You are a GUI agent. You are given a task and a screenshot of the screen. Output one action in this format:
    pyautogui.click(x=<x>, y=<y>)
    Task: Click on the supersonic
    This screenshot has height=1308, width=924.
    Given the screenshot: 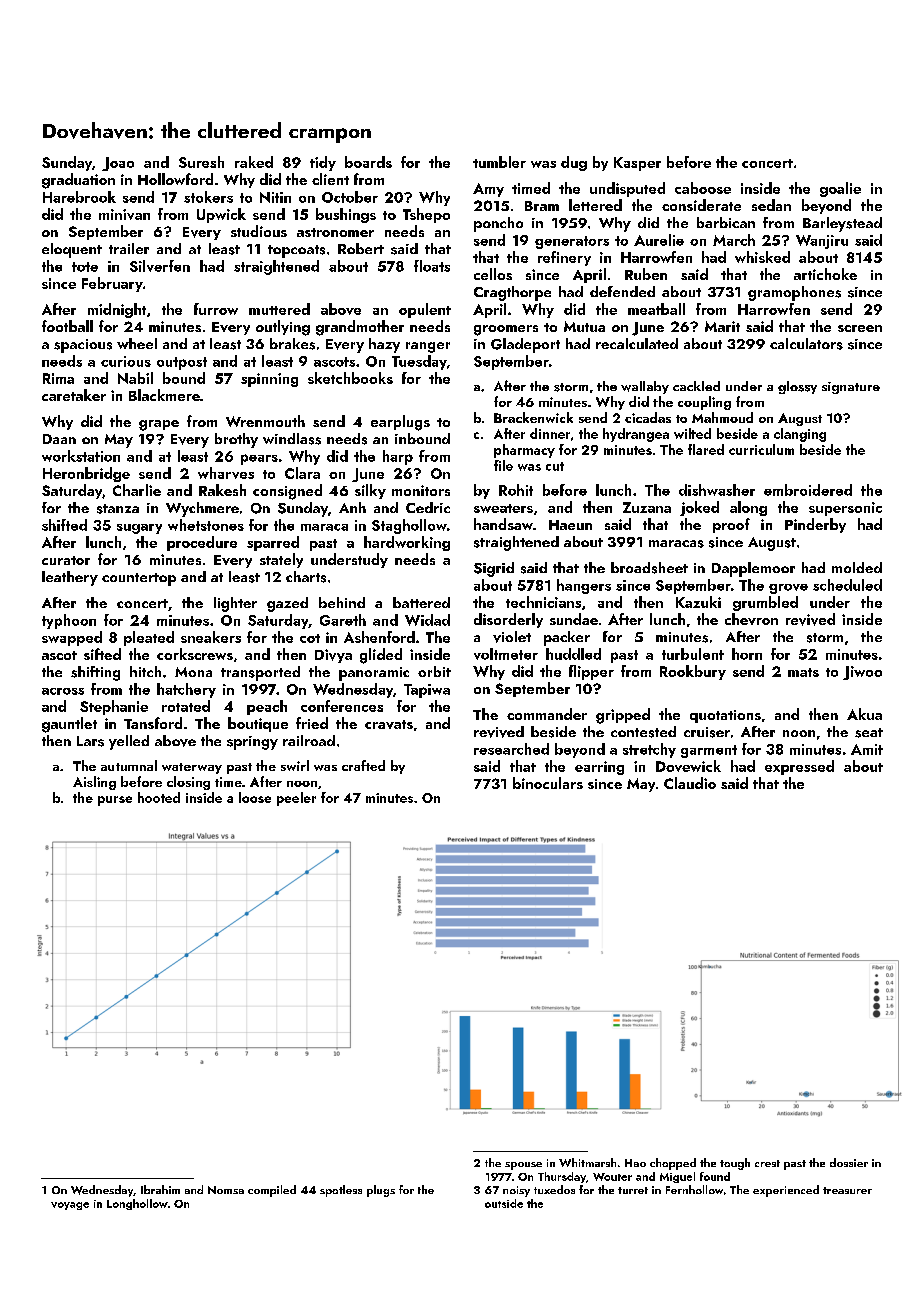 What is the action you would take?
    pyautogui.click(x=845, y=509)
